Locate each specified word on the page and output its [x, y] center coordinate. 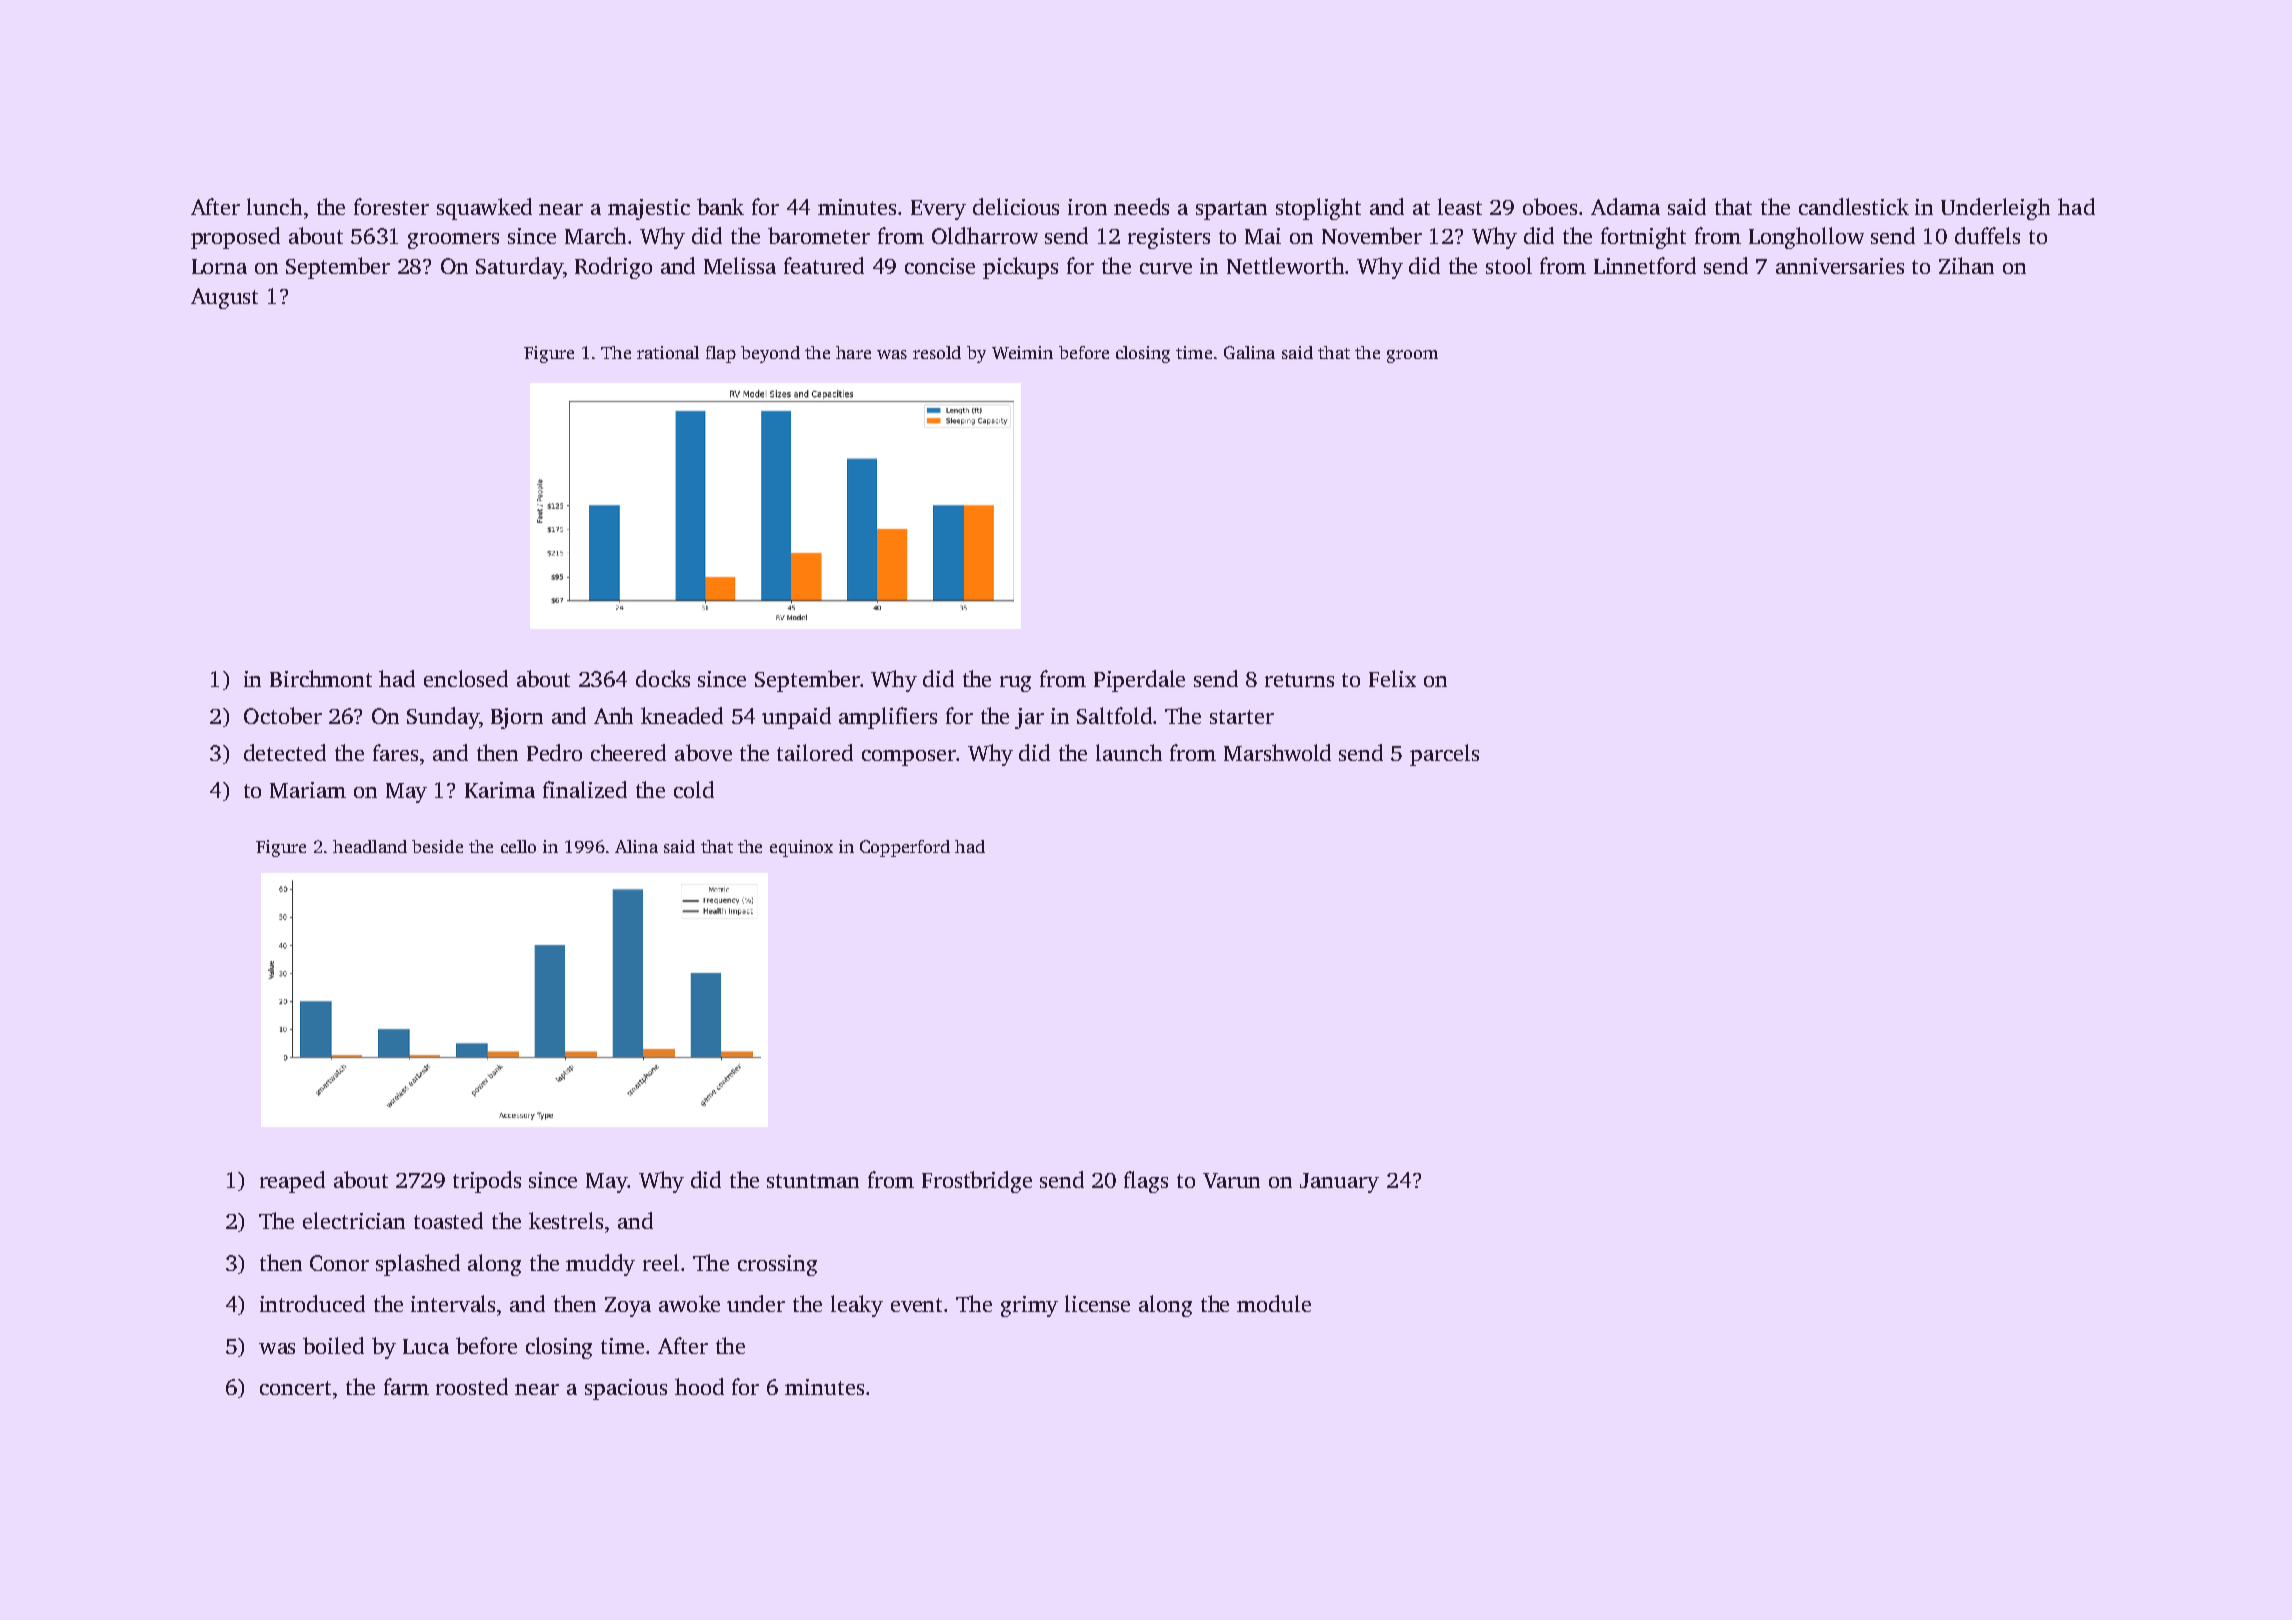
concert [295, 1388]
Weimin [1022, 352]
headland [370, 846]
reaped [292, 1182]
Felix [1392, 678]
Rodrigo [613, 268]
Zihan [1966, 265]
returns [1299, 680]
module [1274, 1303]
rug [1015, 684]
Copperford [905, 848]
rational [668, 352]
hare [853, 352]
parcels [1444, 755]
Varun [1231, 1180]
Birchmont [321, 678]
